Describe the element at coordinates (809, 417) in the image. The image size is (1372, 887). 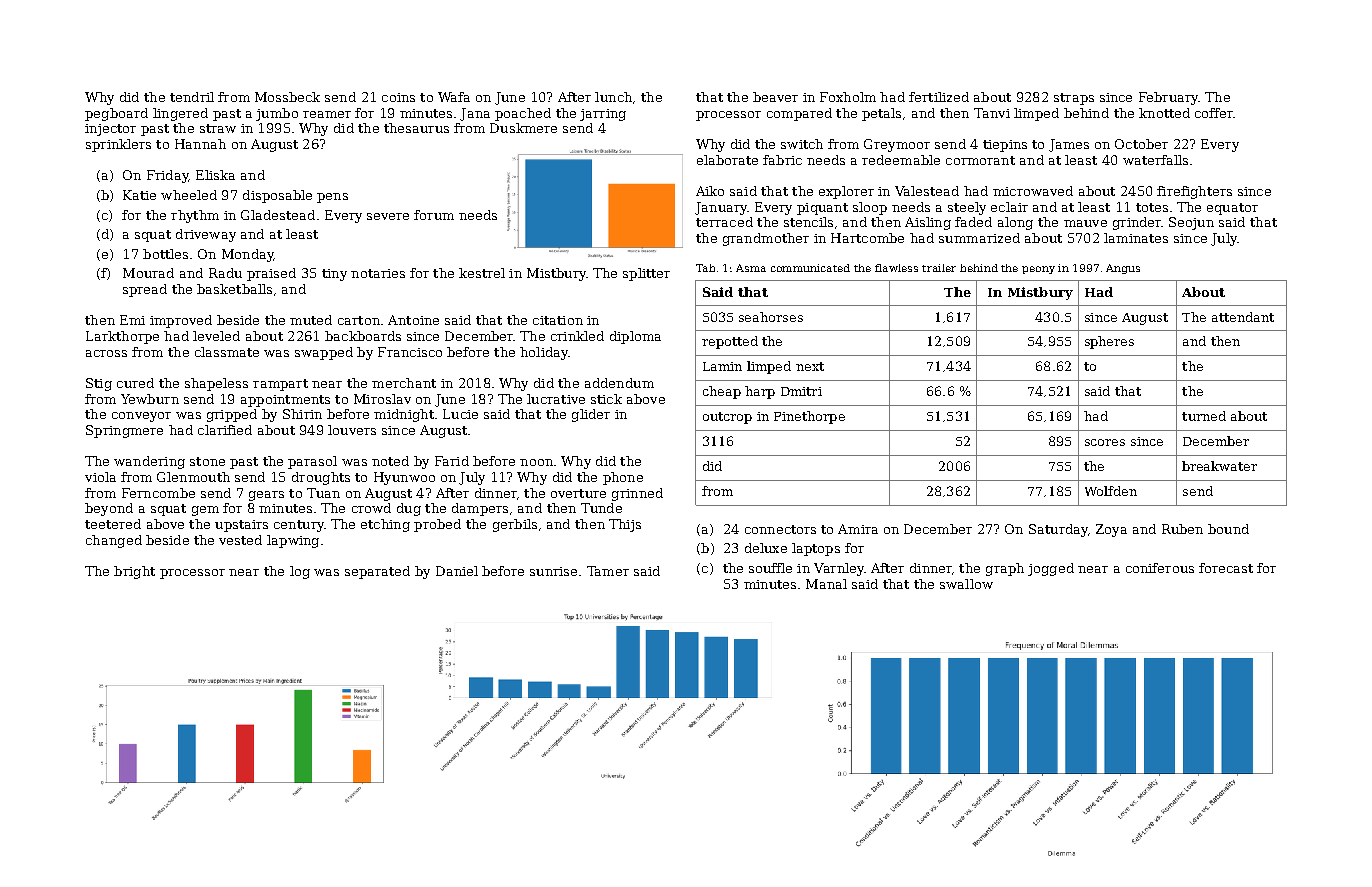
I see `Pinethorpe` at that location.
